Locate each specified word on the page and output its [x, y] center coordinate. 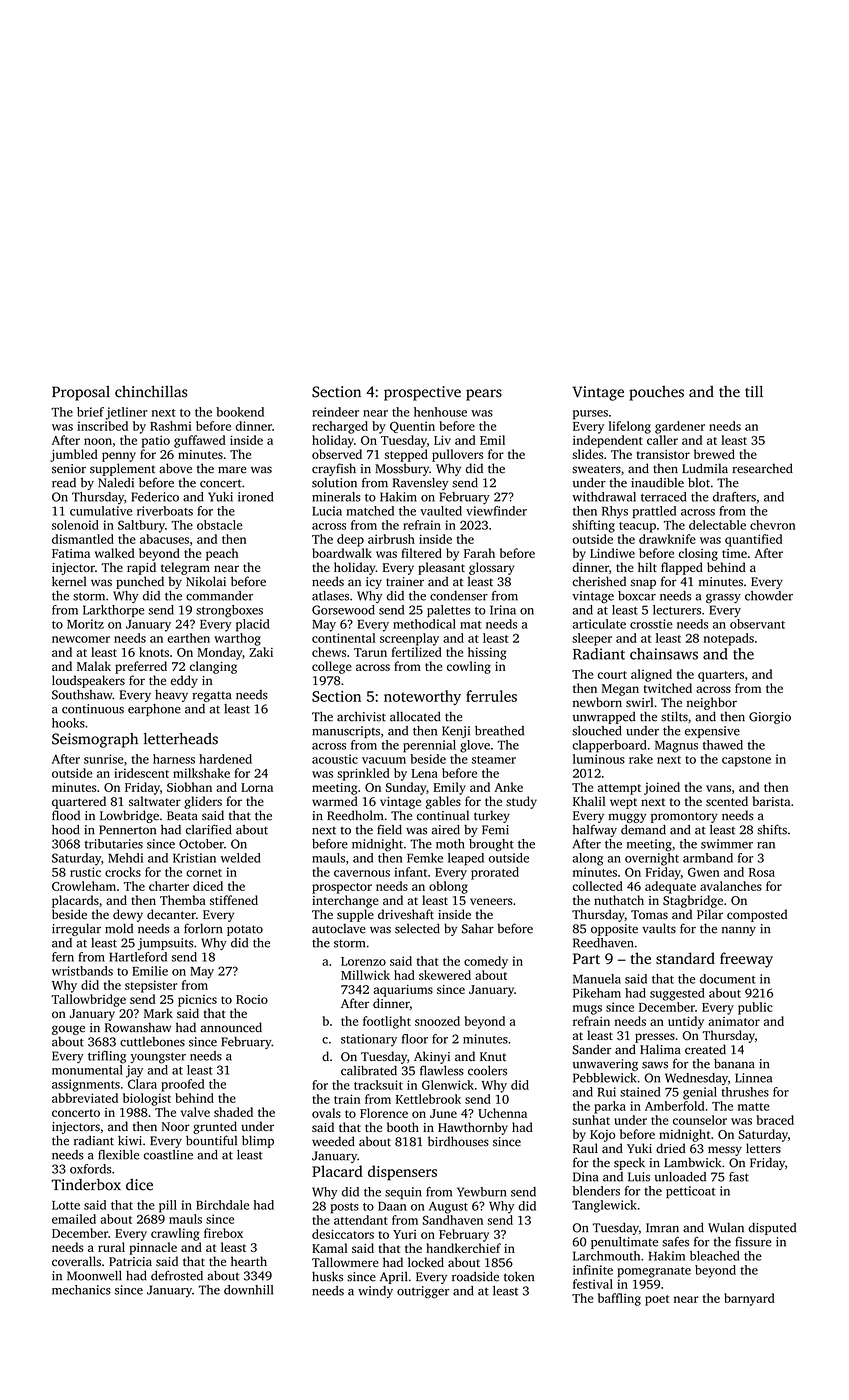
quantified [753, 540]
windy [375, 1292]
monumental [87, 1070]
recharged [340, 427]
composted [757, 915]
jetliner [127, 413]
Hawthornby [473, 1128]
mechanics [81, 1290]
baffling [619, 1299]
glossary [492, 568]
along [588, 859]
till [754, 391]
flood [66, 815]
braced [775, 1120]
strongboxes [229, 611]
